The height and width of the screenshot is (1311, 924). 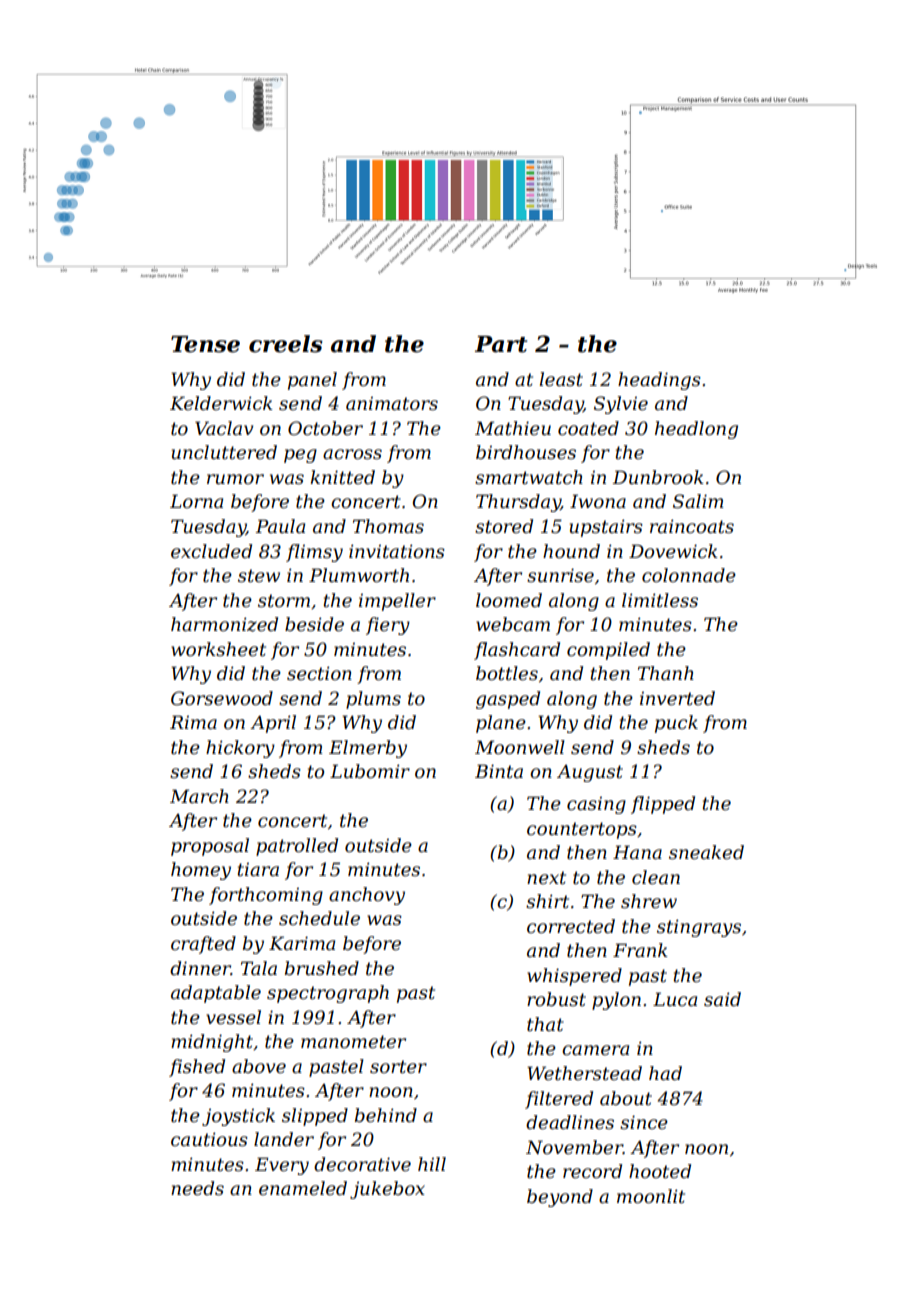 I want to click on Thomas, so click(x=388, y=526).
